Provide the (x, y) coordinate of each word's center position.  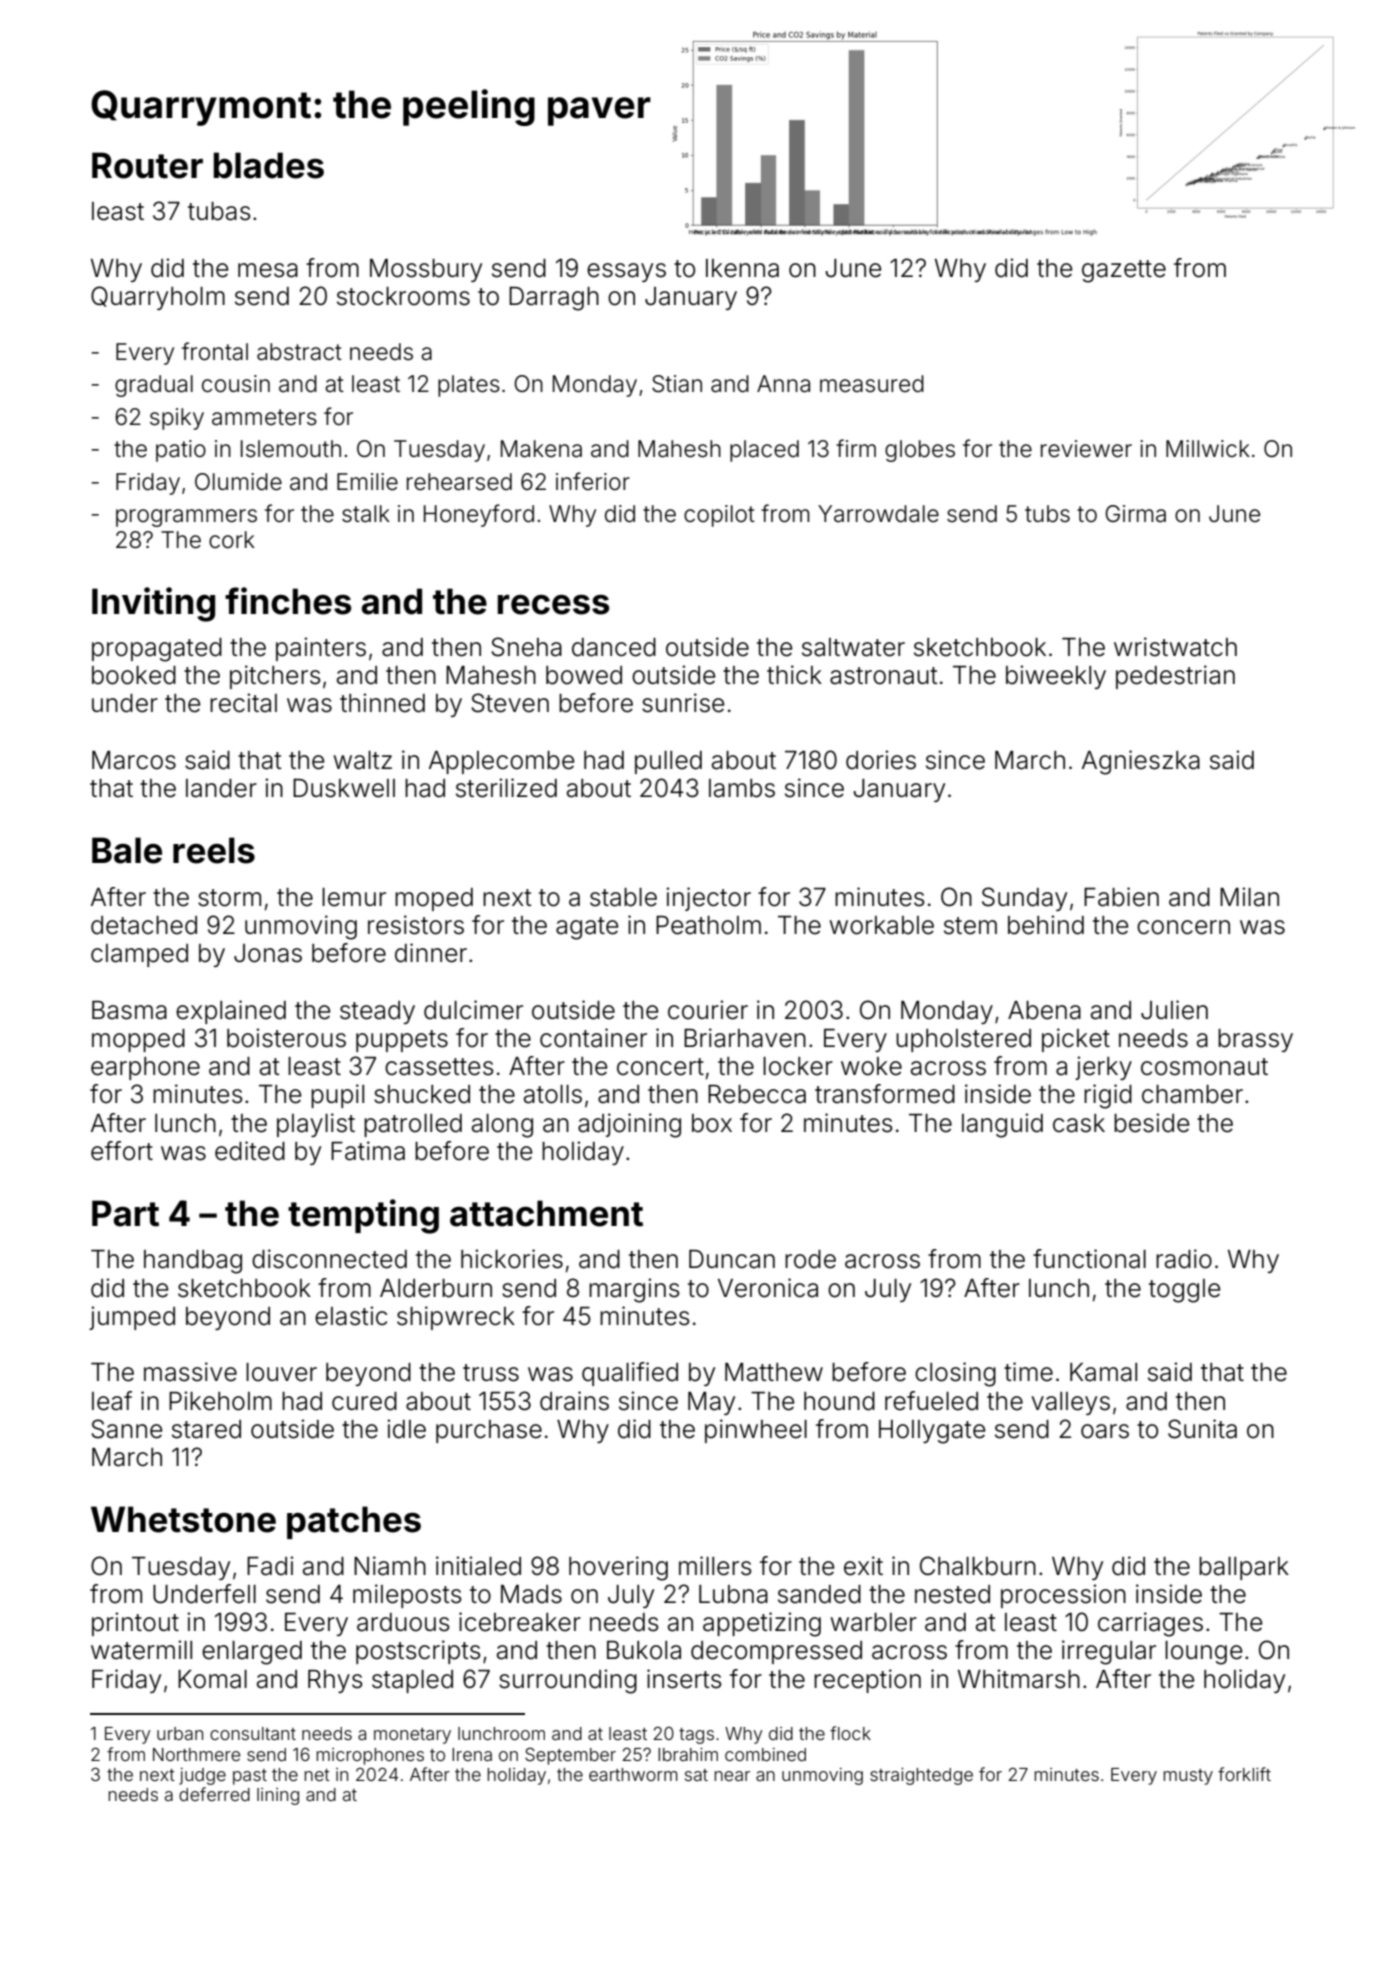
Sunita (1202, 1429)
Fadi (270, 1566)
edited (250, 1151)
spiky (177, 419)
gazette (1124, 271)
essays (626, 272)
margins (634, 1290)
